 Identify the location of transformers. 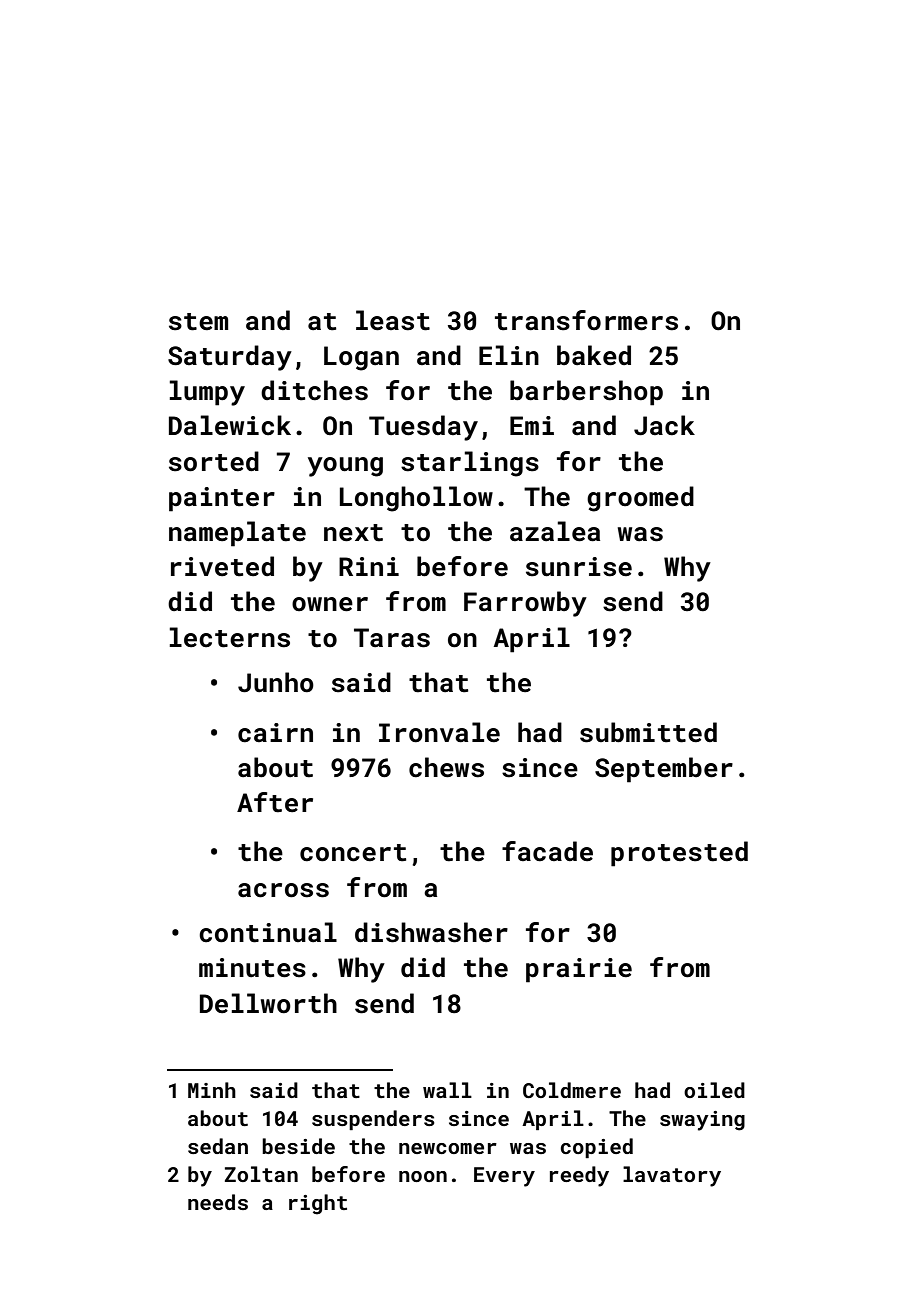
(586, 320).
